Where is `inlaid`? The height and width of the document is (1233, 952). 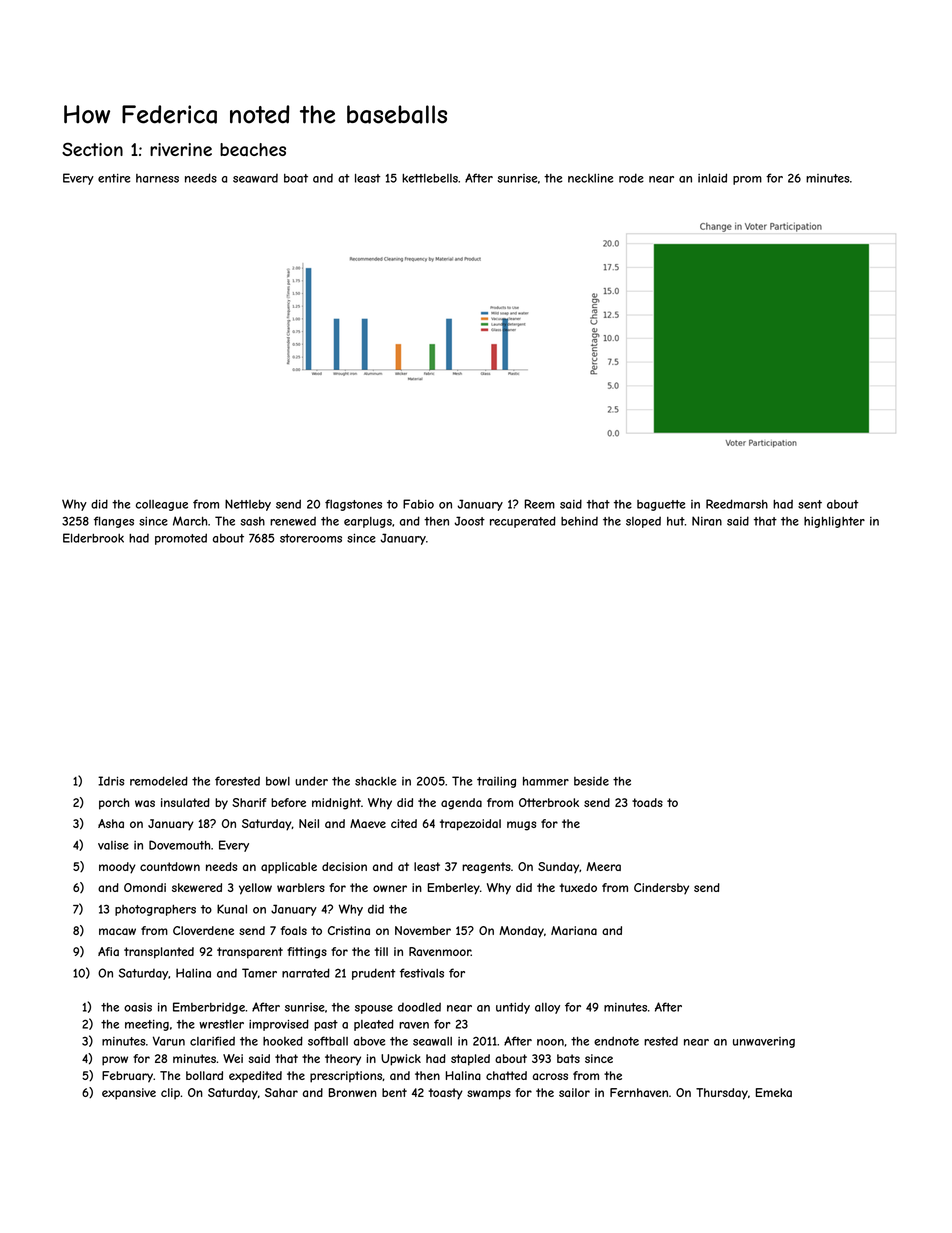 inlaid is located at coordinates (712, 178).
